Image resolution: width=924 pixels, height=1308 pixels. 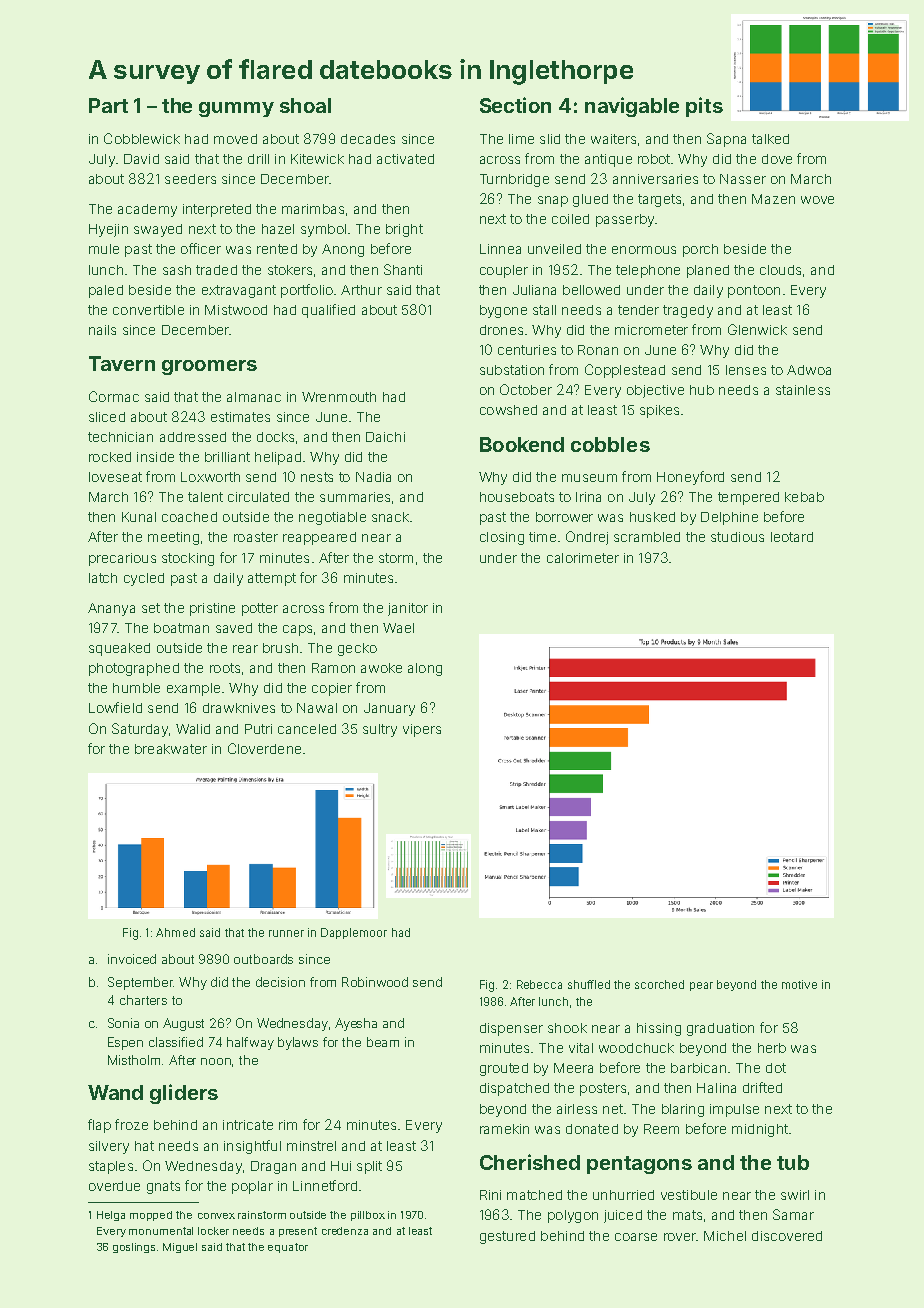 I want to click on Tavern, so click(x=122, y=363).
